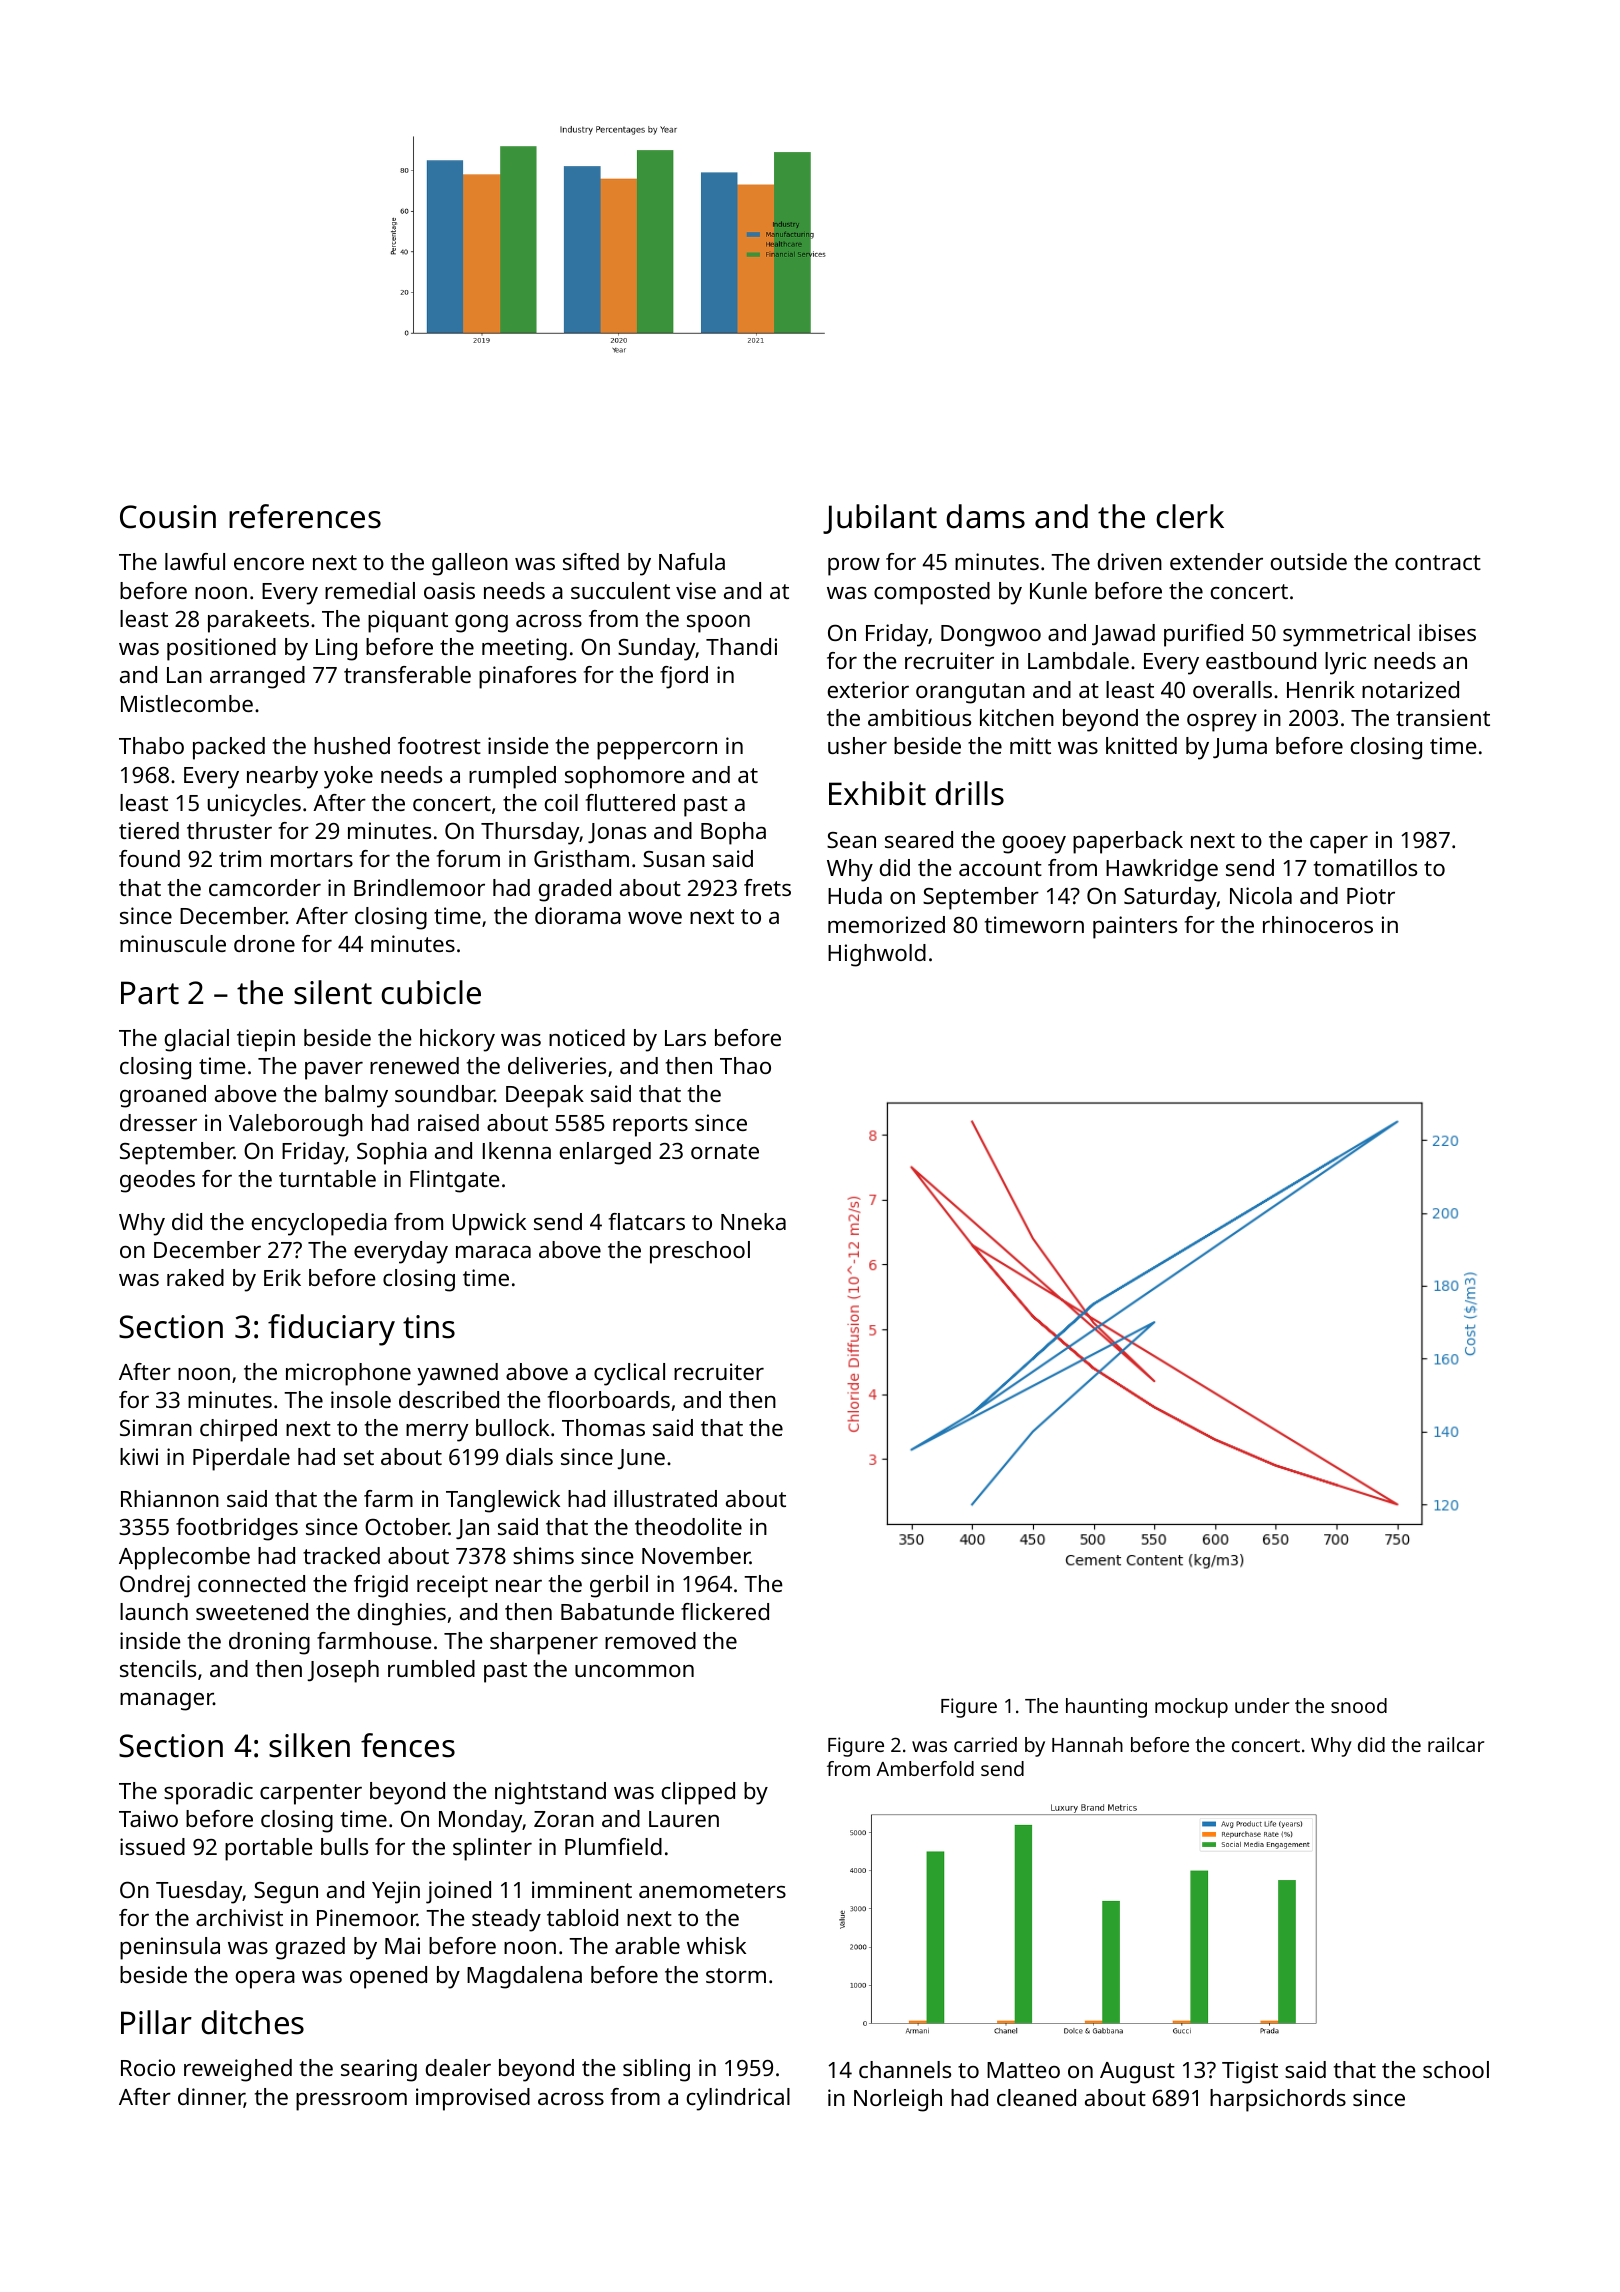 The width and height of the page is (1620, 2292). Describe the element at coordinates (1456, 1744) in the page. I see `railcar` at that location.
